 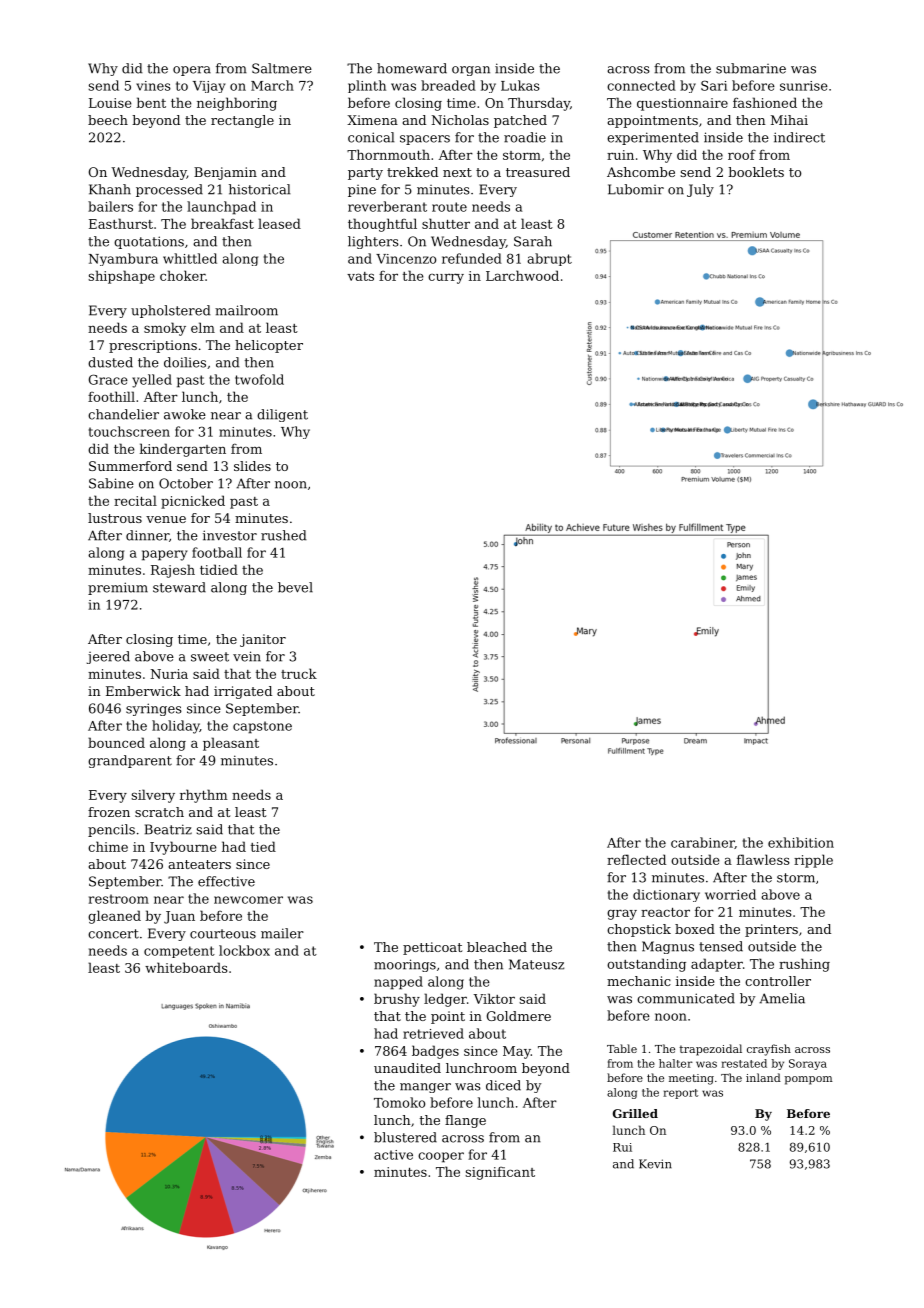 What do you see at coordinates (108, 657) in the screenshot?
I see `jeered` at bounding box center [108, 657].
